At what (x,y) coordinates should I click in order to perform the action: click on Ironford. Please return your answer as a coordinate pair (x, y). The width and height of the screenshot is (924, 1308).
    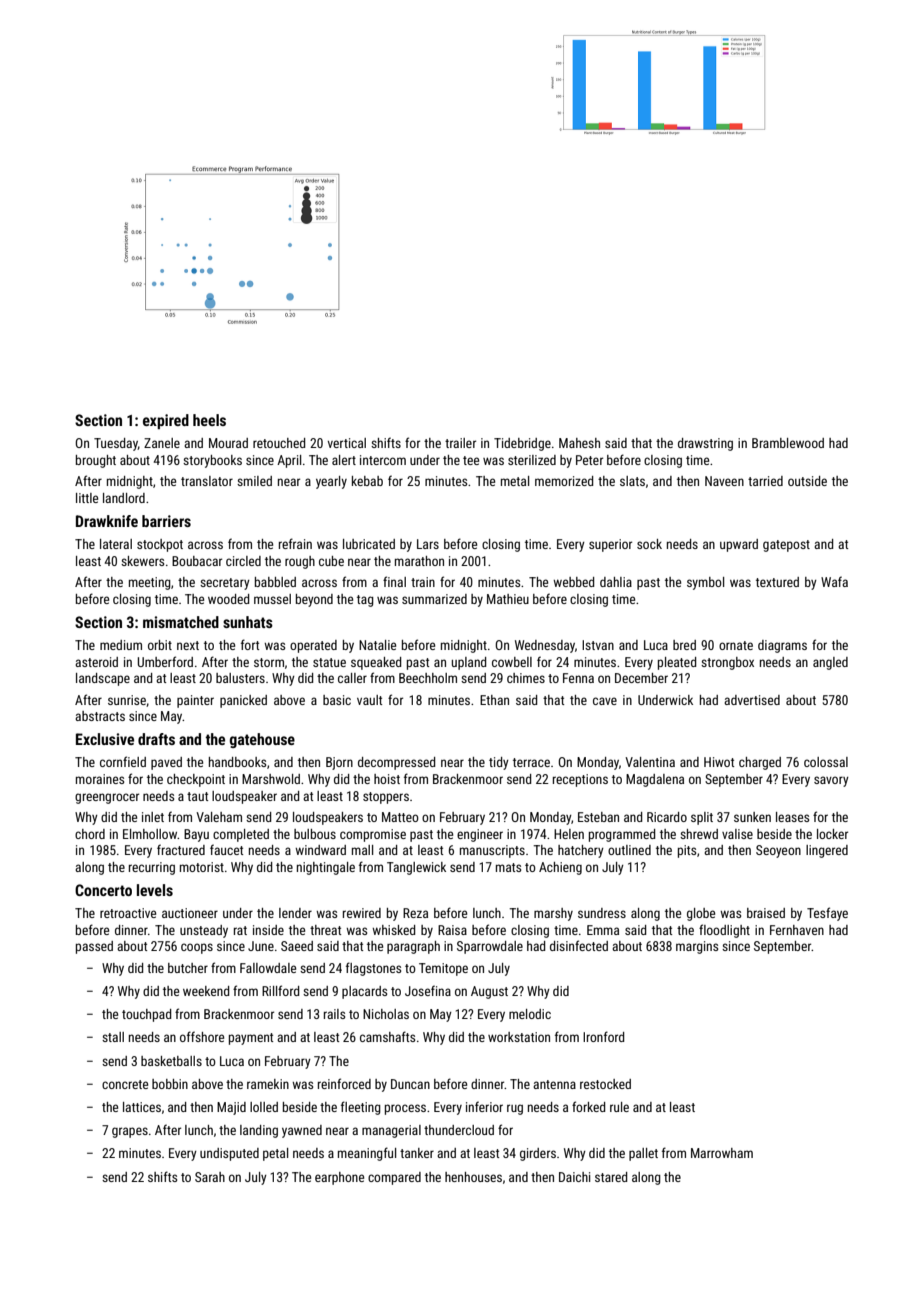
    Looking at the image, I should click on (603, 1036).
